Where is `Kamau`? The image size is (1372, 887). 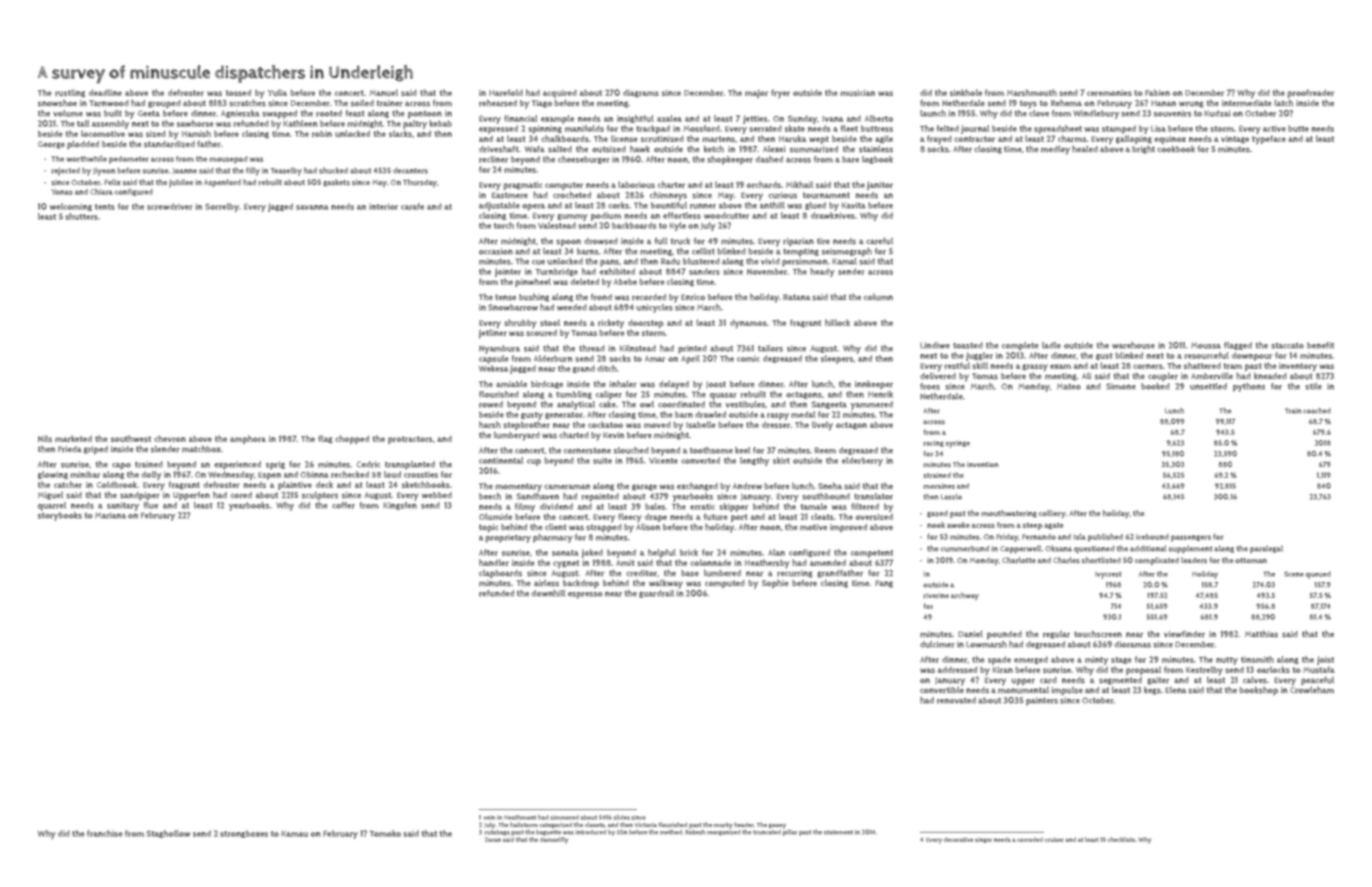
Kamau is located at coordinates (294, 834).
